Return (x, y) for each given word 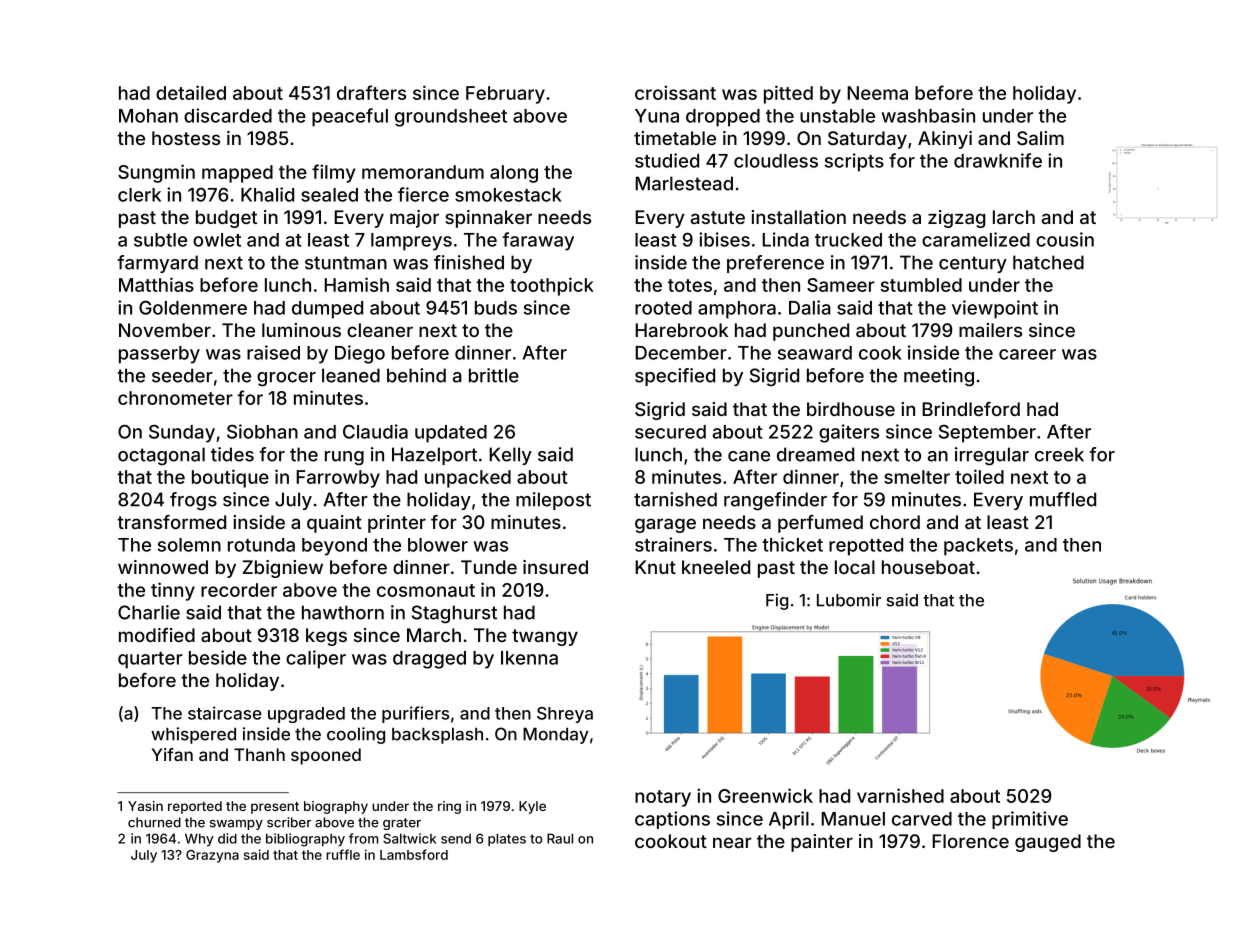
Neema (877, 93)
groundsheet (451, 118)
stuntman (346, 263)
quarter (150, 660)
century (973, 264)
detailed (191, 92)
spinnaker (488, 219)
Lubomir (849, 600)
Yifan (172, 754)
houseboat (928, 567)
